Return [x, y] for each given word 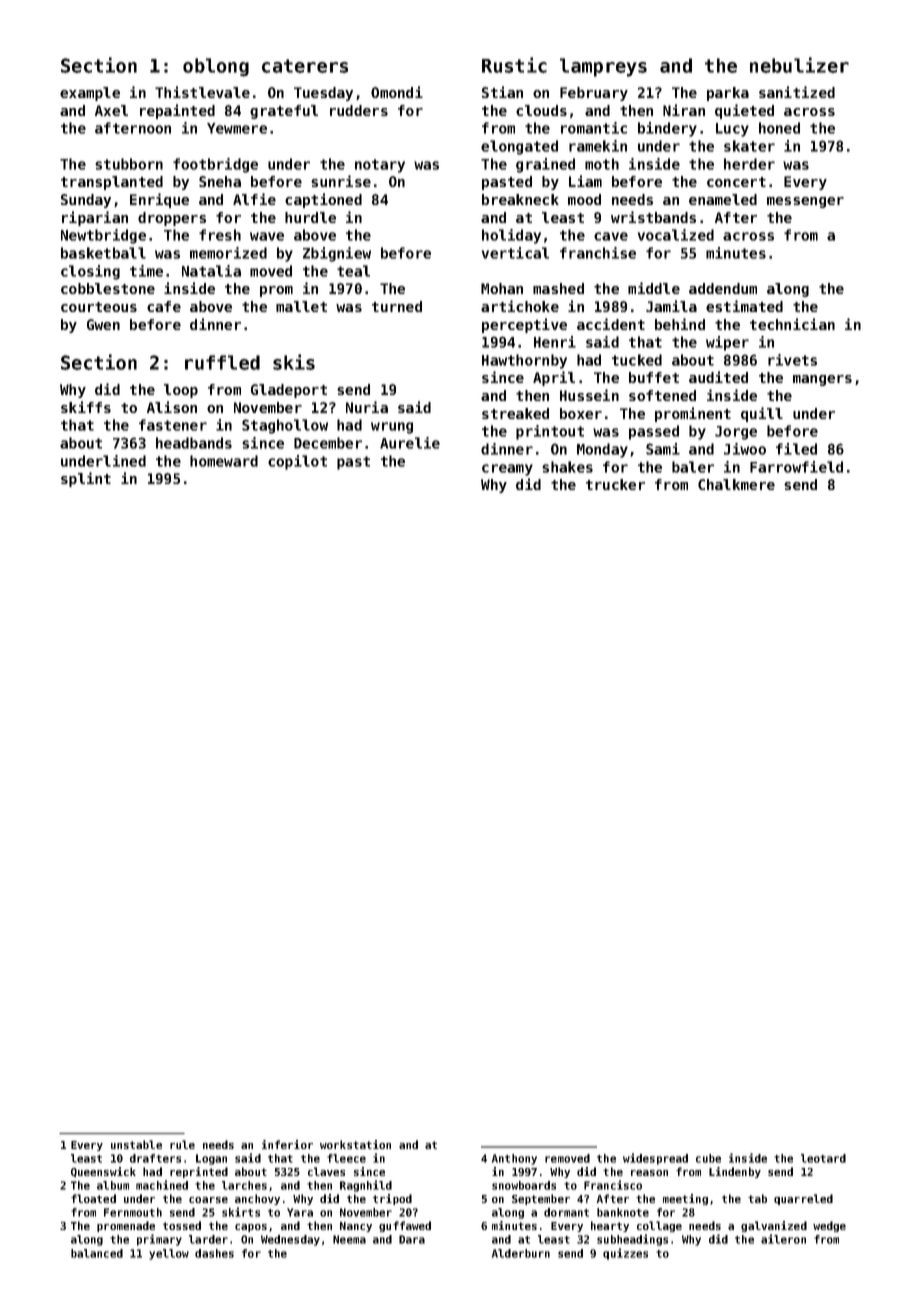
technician [792, 324]
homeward [224, 461]
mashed [558, 288]
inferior [287, 1144]
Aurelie [410, 443]
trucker [615, 484]
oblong [216, 67]
